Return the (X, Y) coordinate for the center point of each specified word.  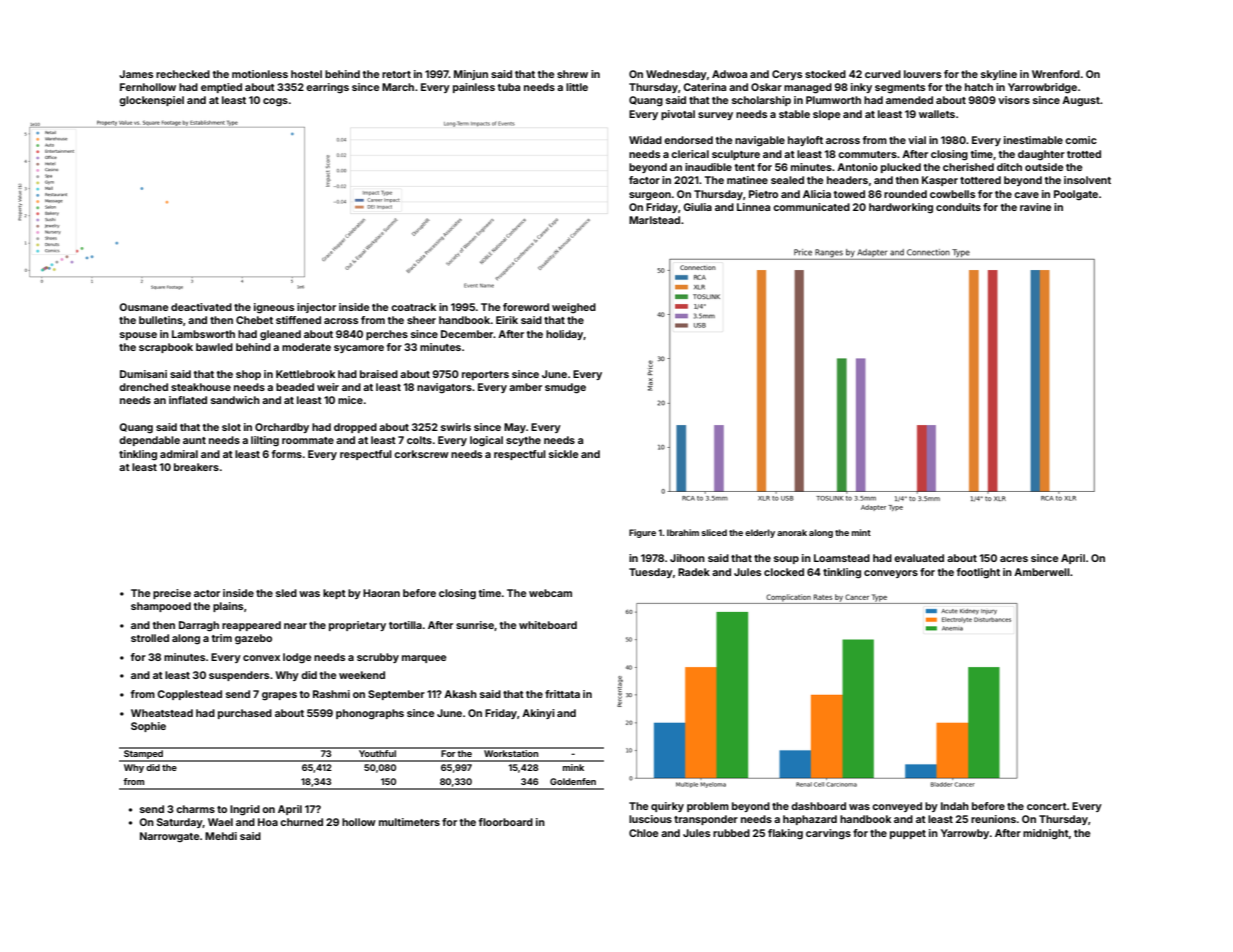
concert (1047, 806)
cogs (275, 102)
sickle (563, 454)
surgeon (650, 196)
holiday (565, 335)
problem (708, 807)
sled (286, 593)
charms (195, 809)
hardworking (901, 208)
